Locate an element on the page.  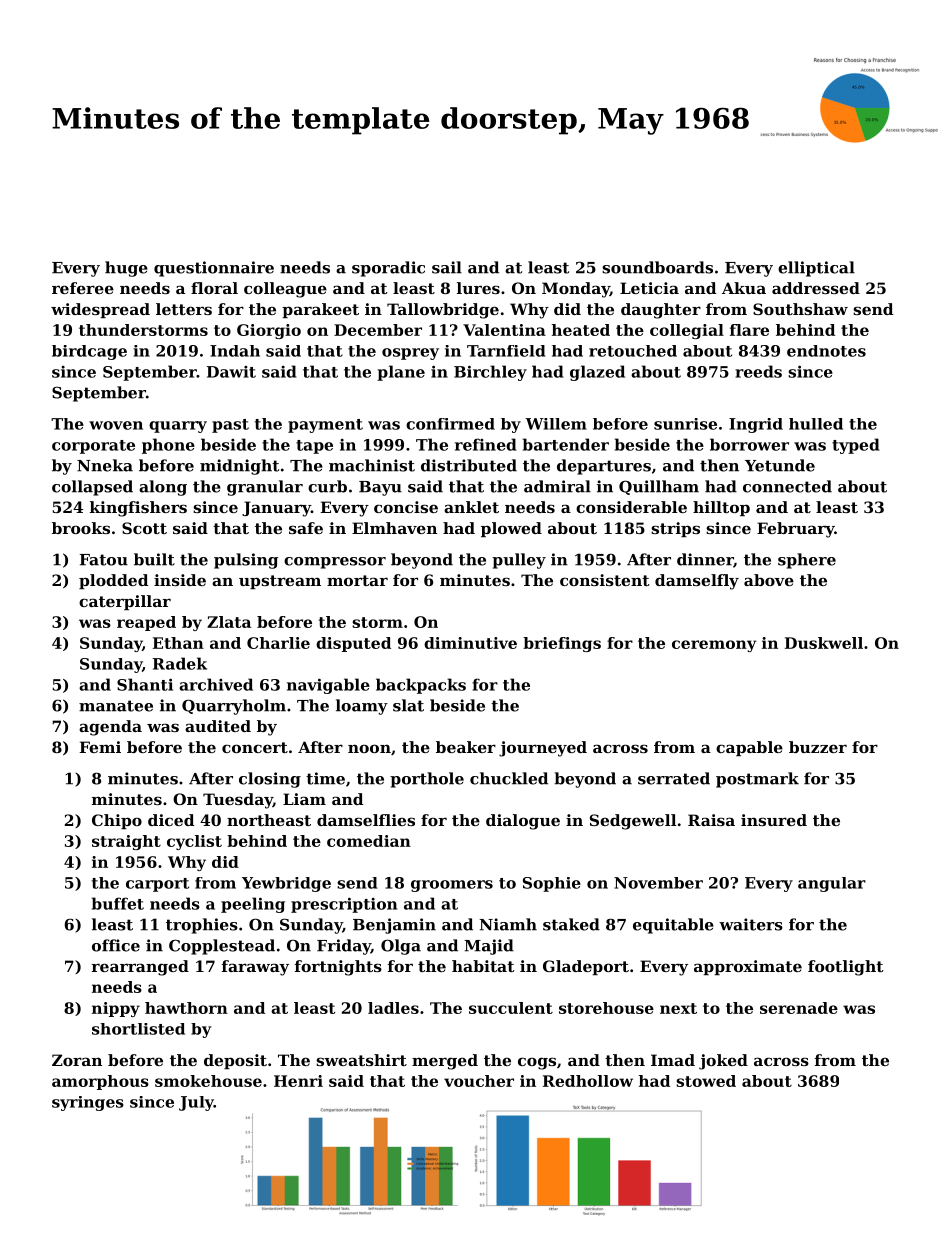
Liam is located at coordinates (304, 799).
